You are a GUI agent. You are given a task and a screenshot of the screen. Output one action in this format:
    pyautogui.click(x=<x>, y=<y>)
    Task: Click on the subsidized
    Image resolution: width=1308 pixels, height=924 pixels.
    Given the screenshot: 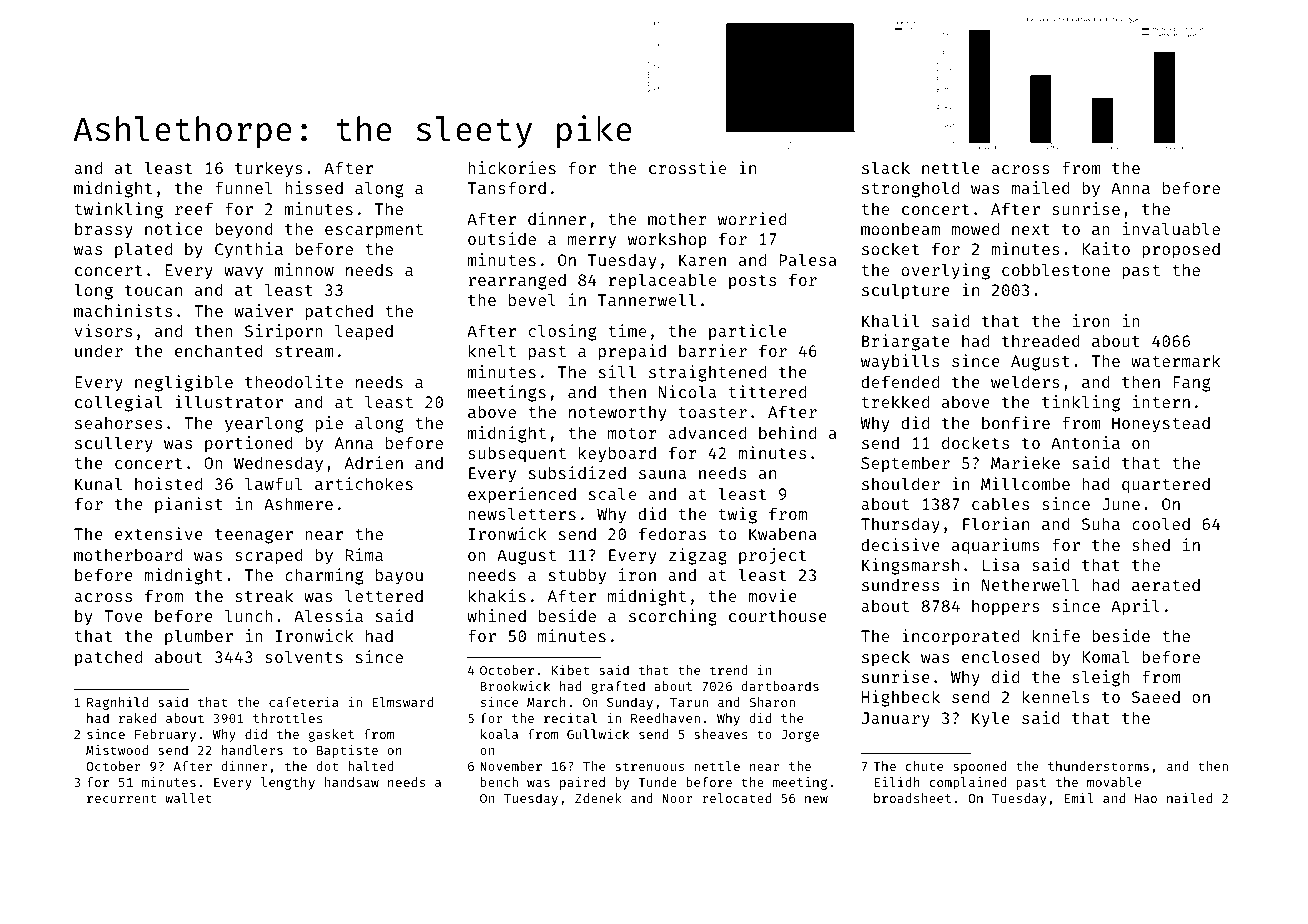 What is the action you would take?
    pyautogui.click(x=577, y=472)
